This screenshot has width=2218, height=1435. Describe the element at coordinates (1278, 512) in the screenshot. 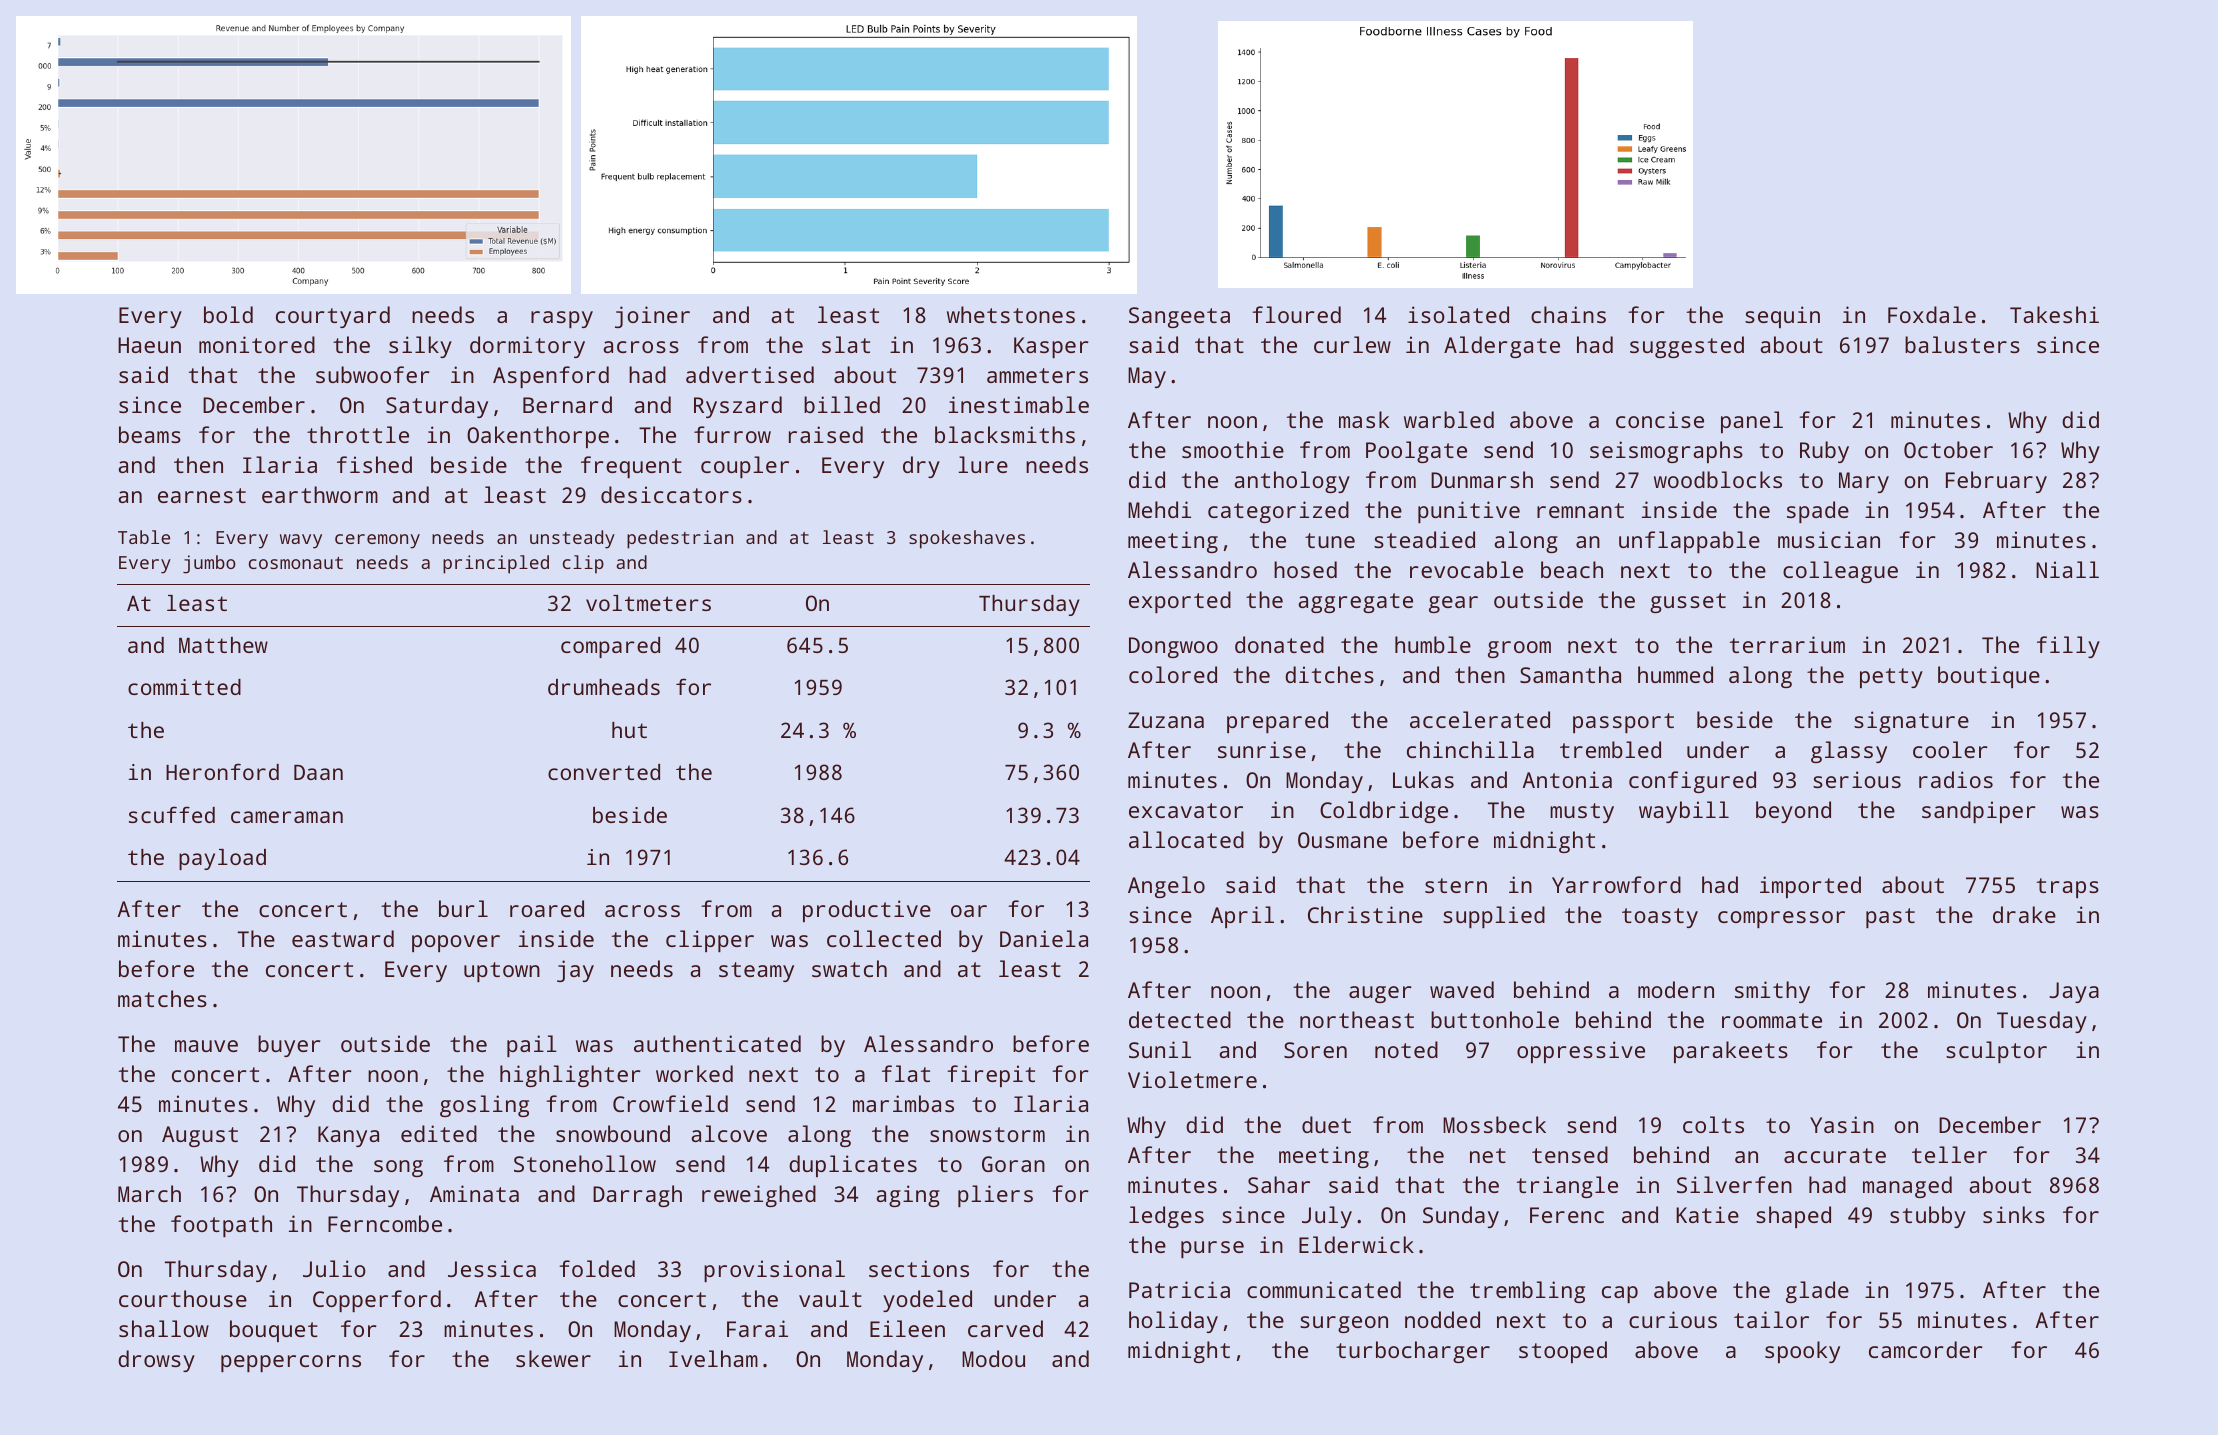

I see `categorized` at that location.
